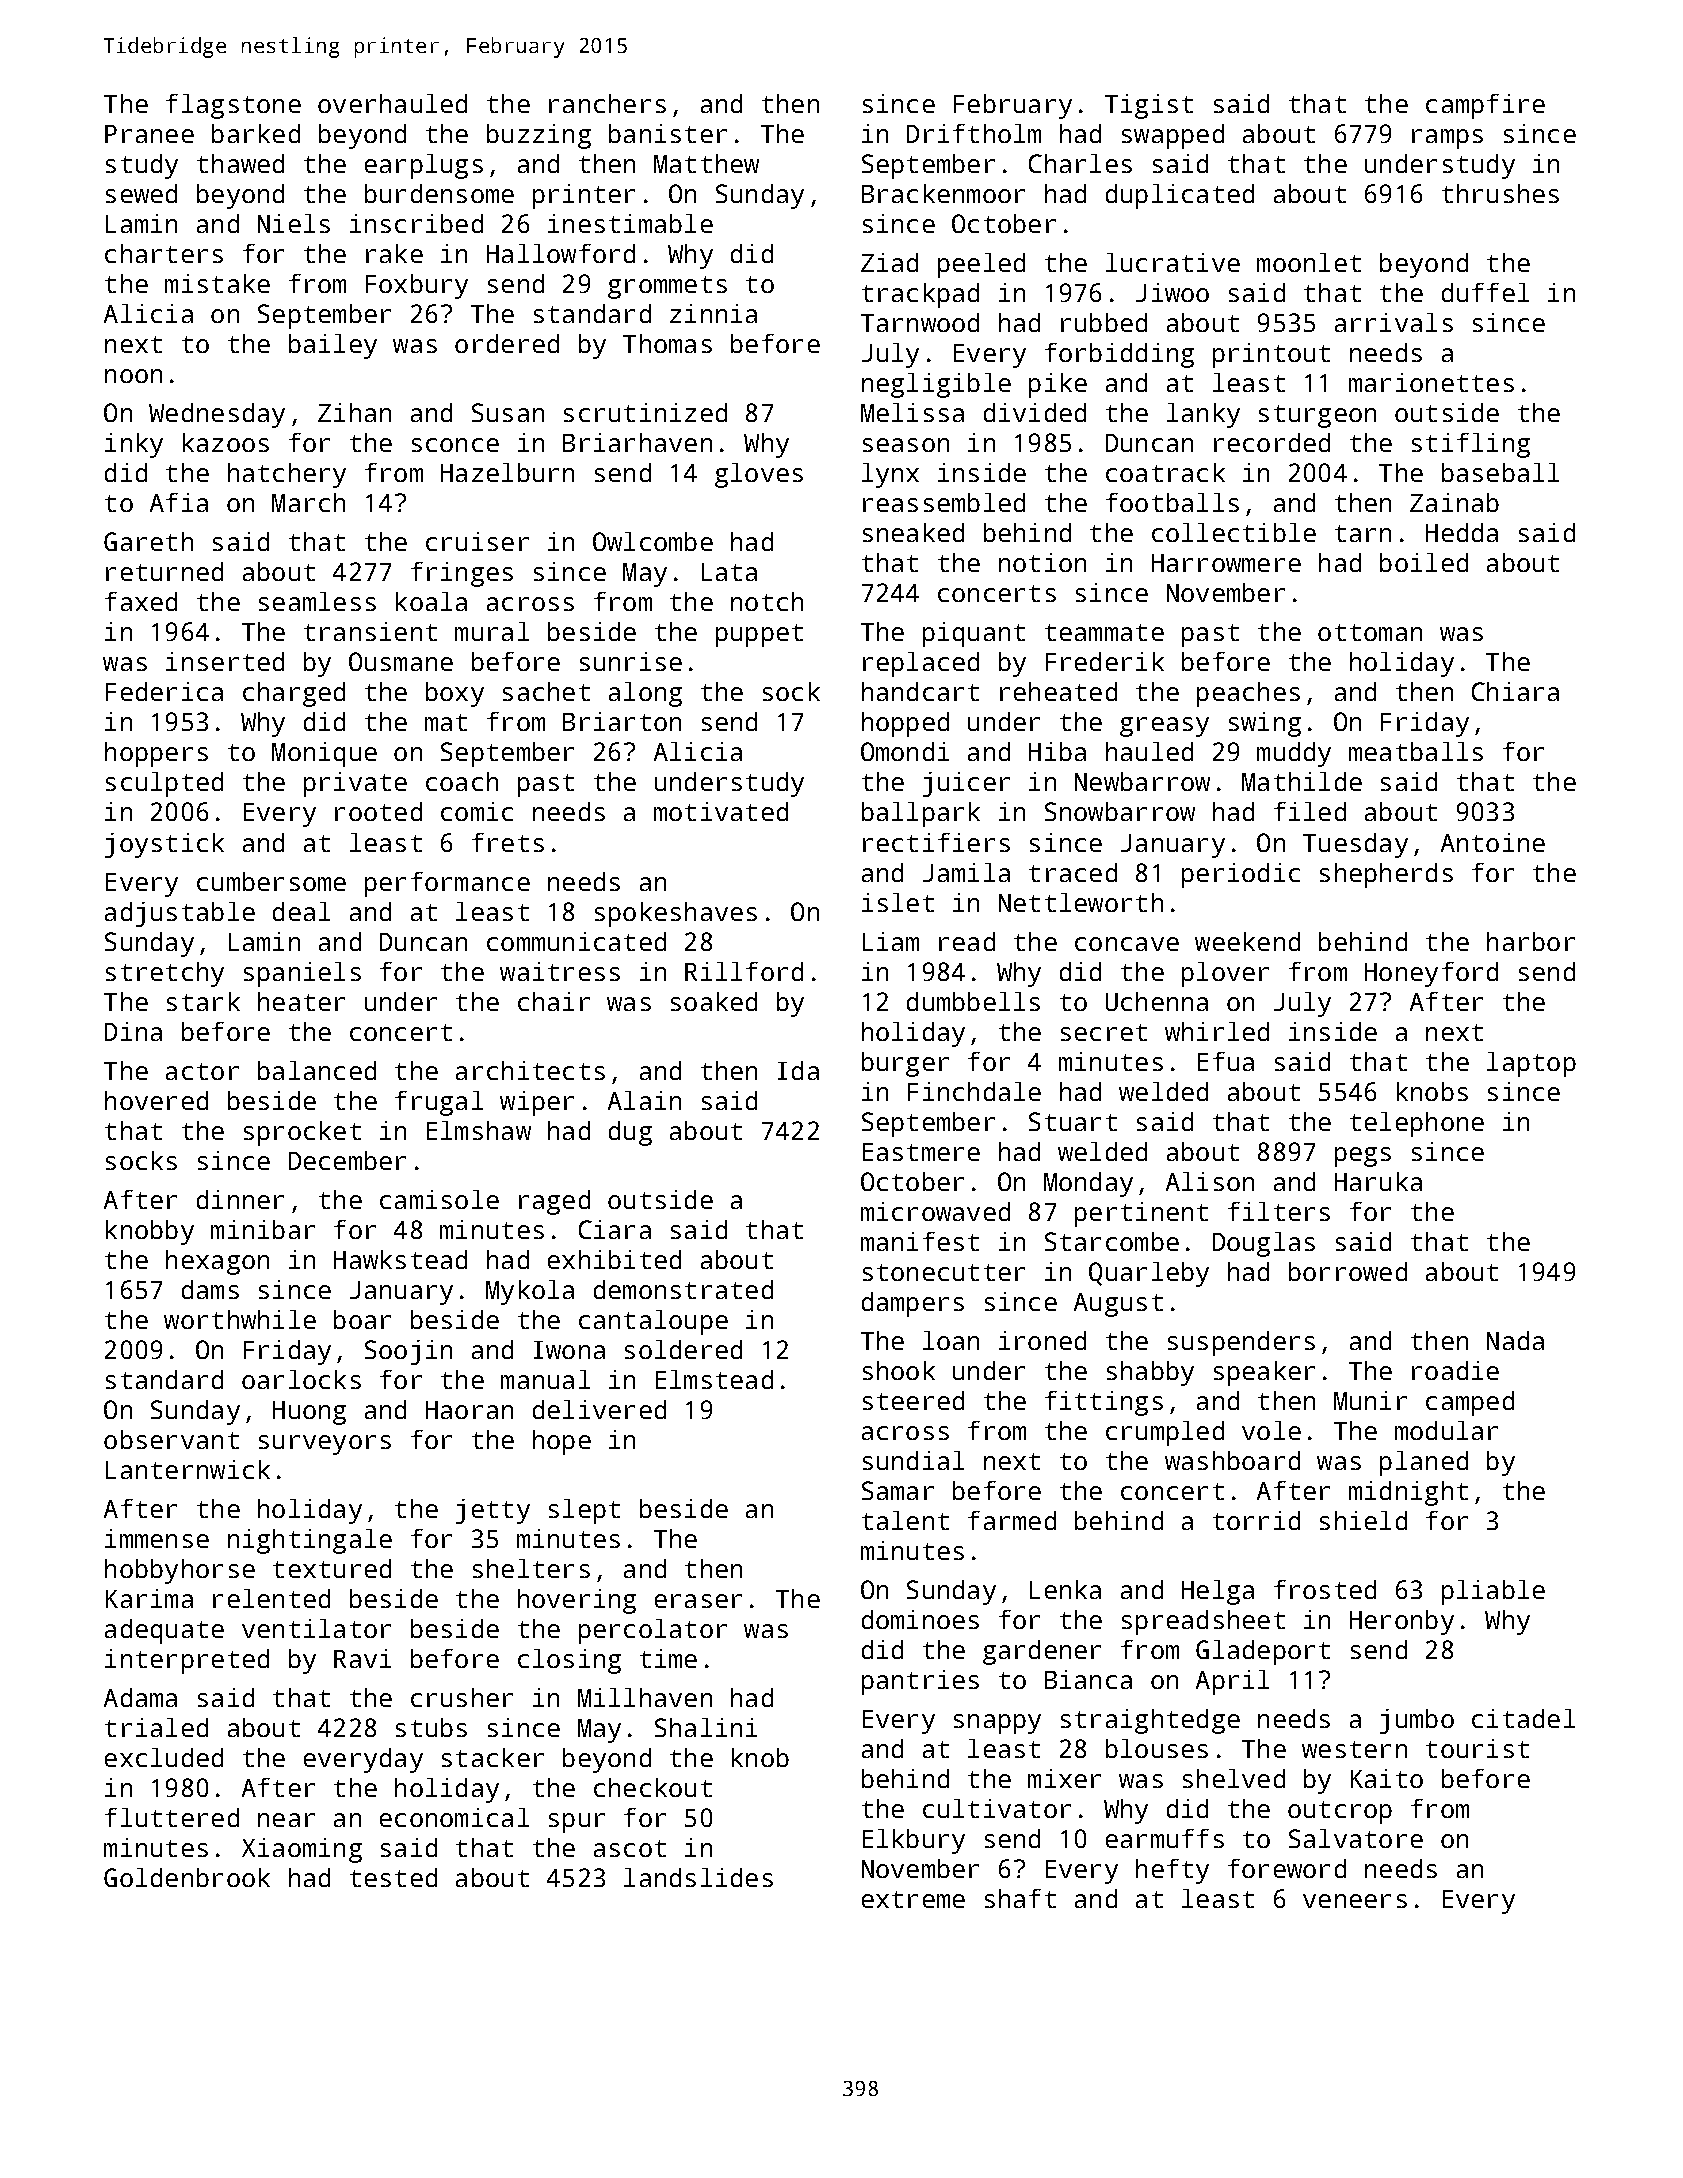 The width and height of the document is (1683, 2178). What do you see at coordinates (974, 133) in the document?
I see `Driftholm` at bounding box center [974, 133].
